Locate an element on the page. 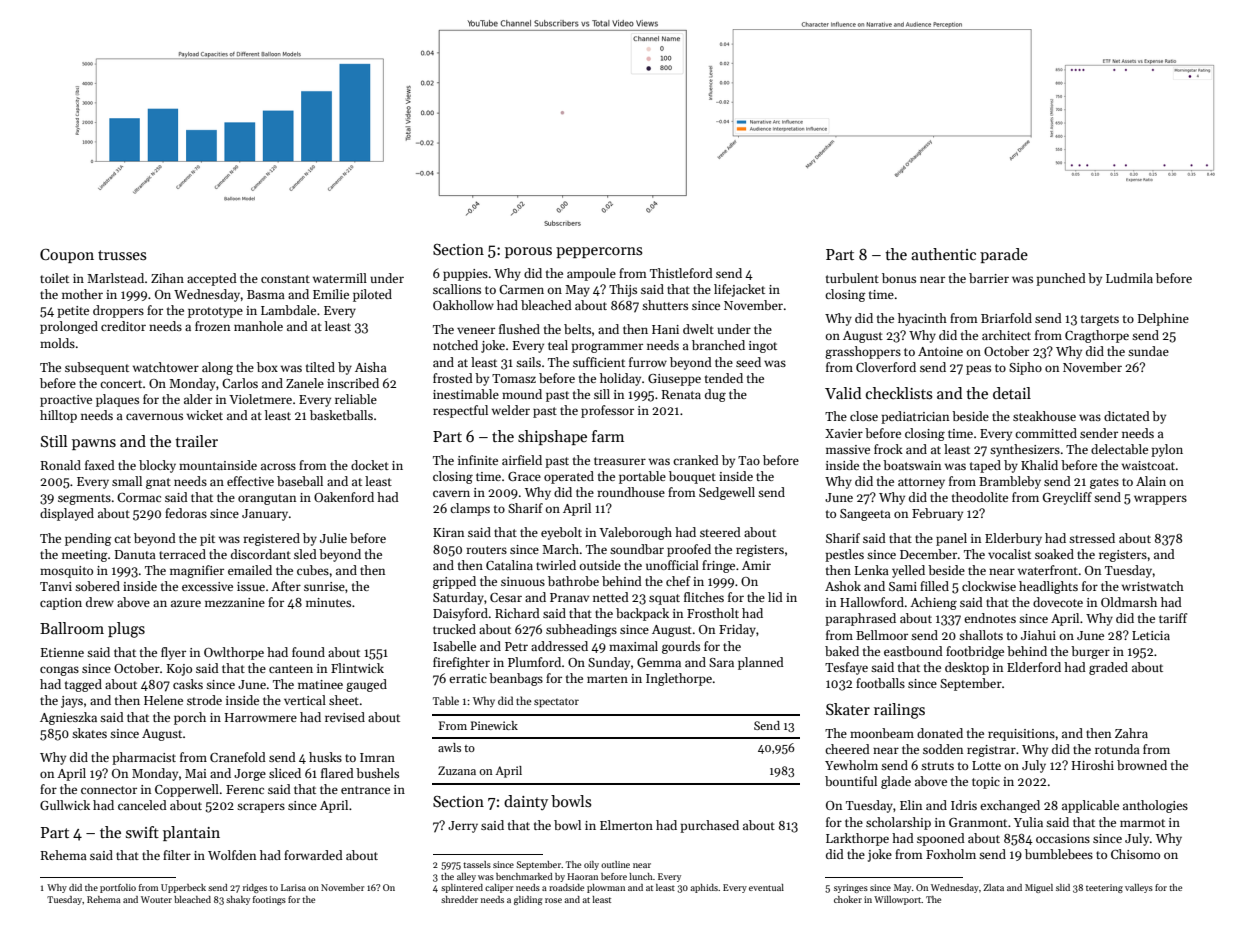  peppercorns is located at coordinates (599, 252).
